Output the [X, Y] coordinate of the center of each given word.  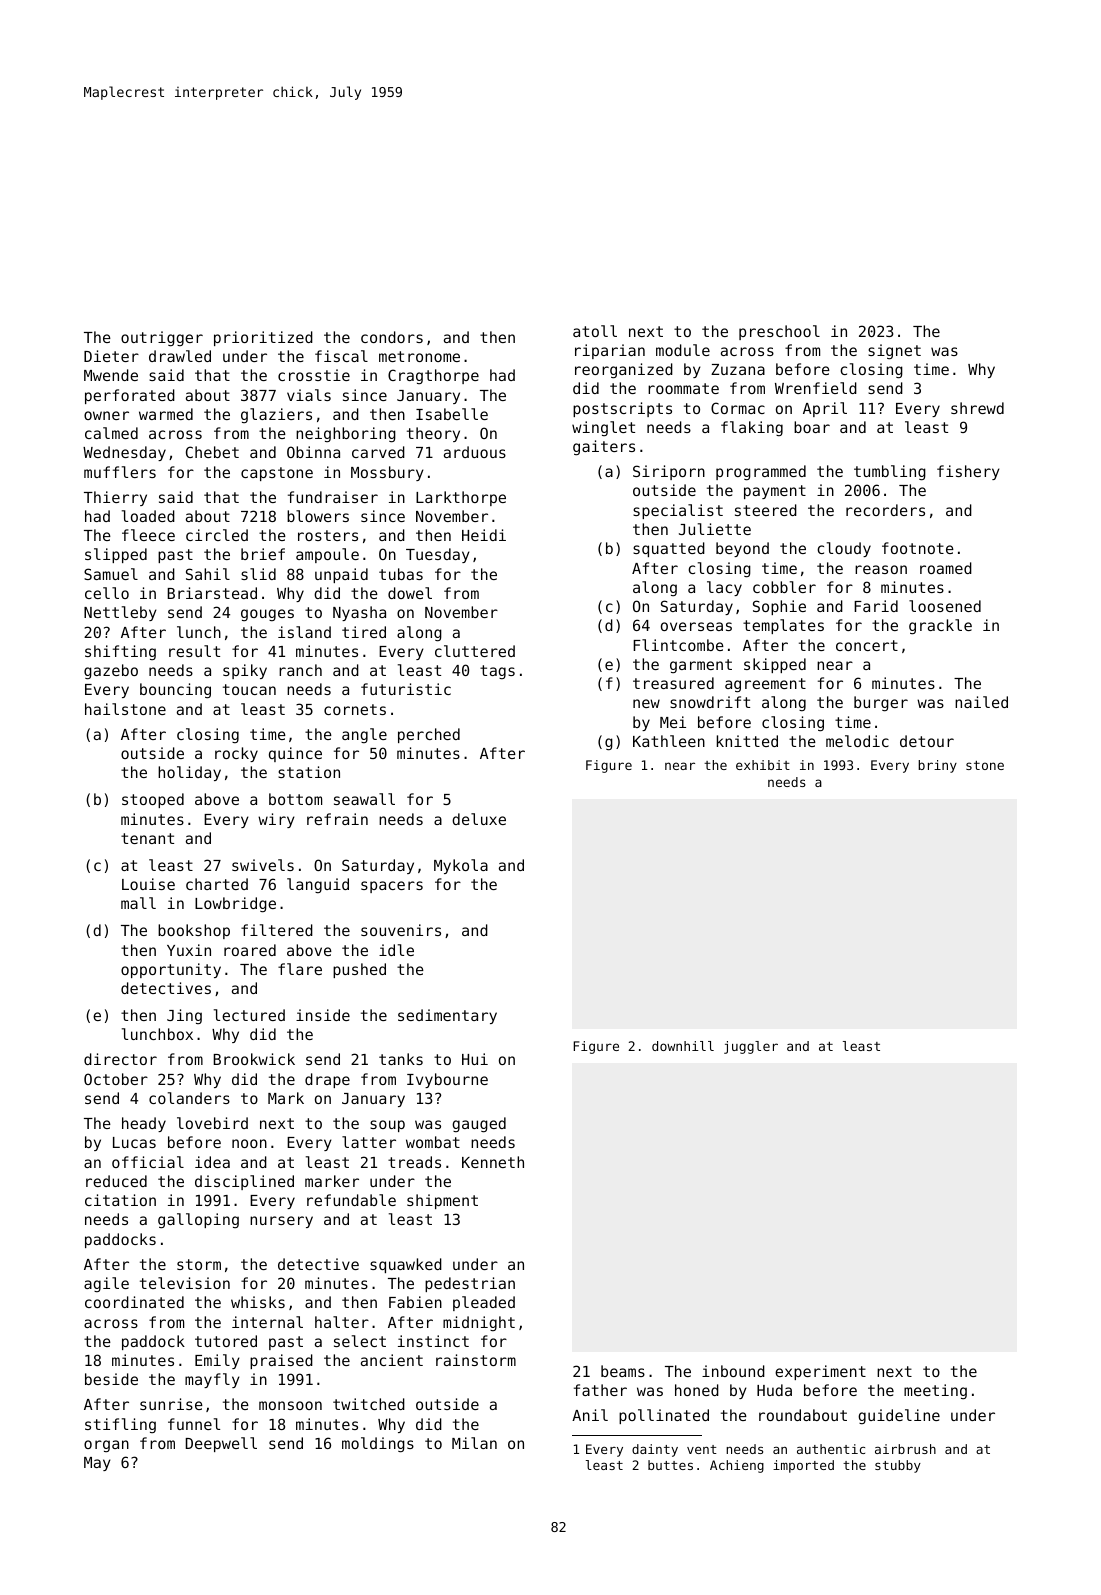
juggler [751, 1047]
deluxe [479, 819]
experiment [820, 1372]
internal [267, 1322]
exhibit [763, 765]
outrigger [162, 339]
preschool [779, 332]
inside [323, 1015]
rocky [236, 754]
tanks [401, 1059]
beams [623, 1371]
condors [392, 337]
